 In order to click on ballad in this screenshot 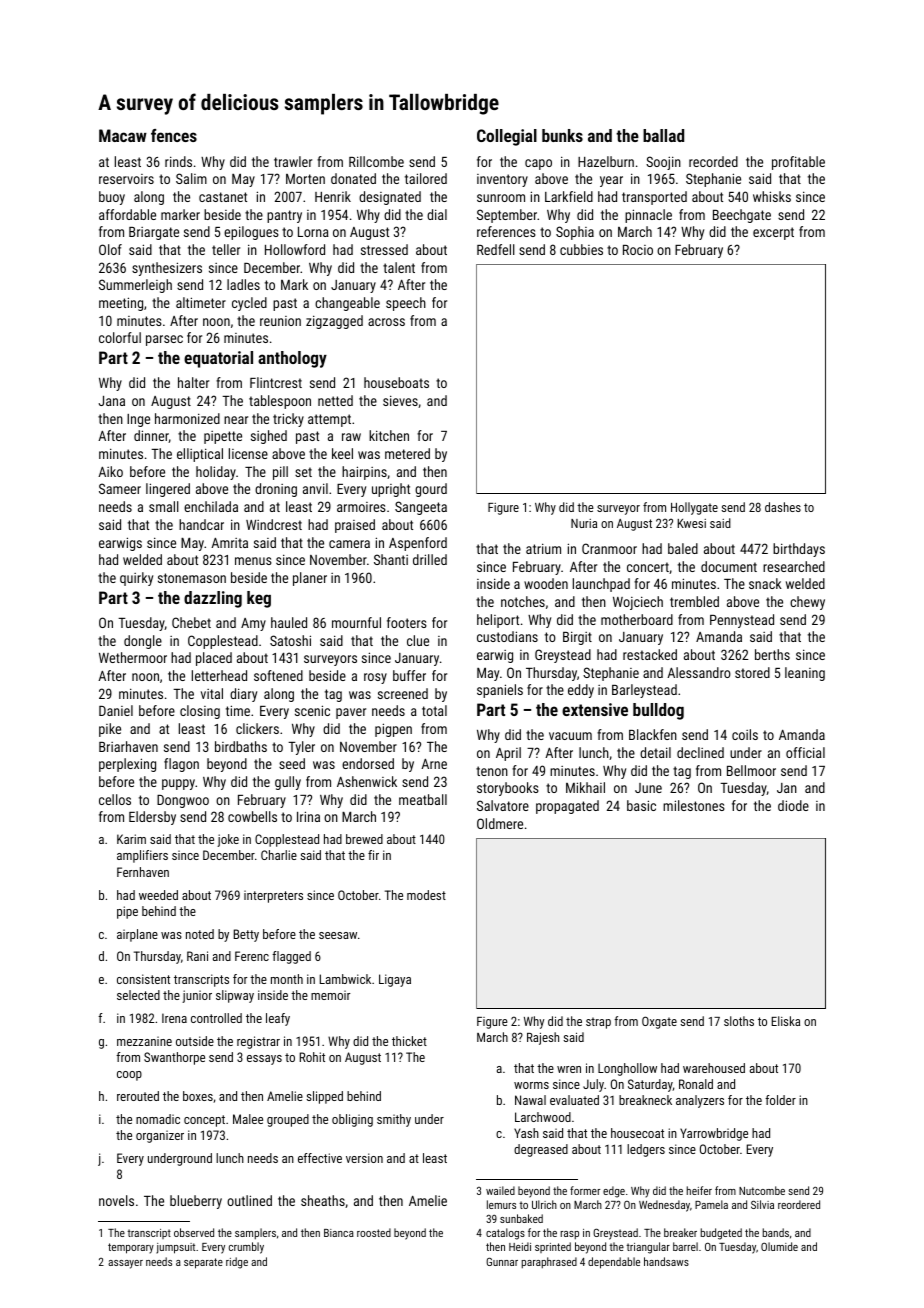, I will do `click(663, 135)`.
